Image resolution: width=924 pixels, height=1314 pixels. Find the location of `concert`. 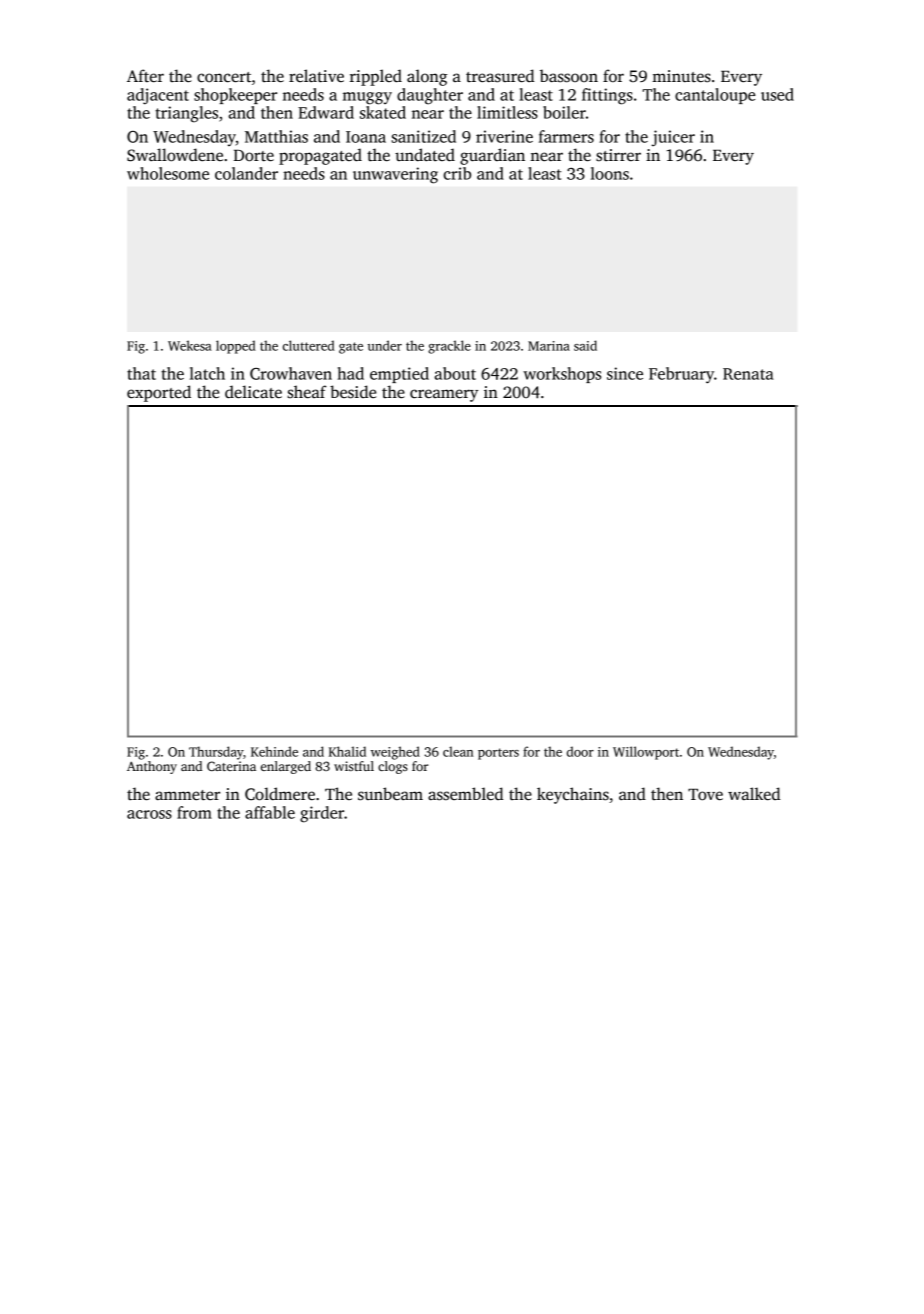

concert is located at coordinates (224, 77).
